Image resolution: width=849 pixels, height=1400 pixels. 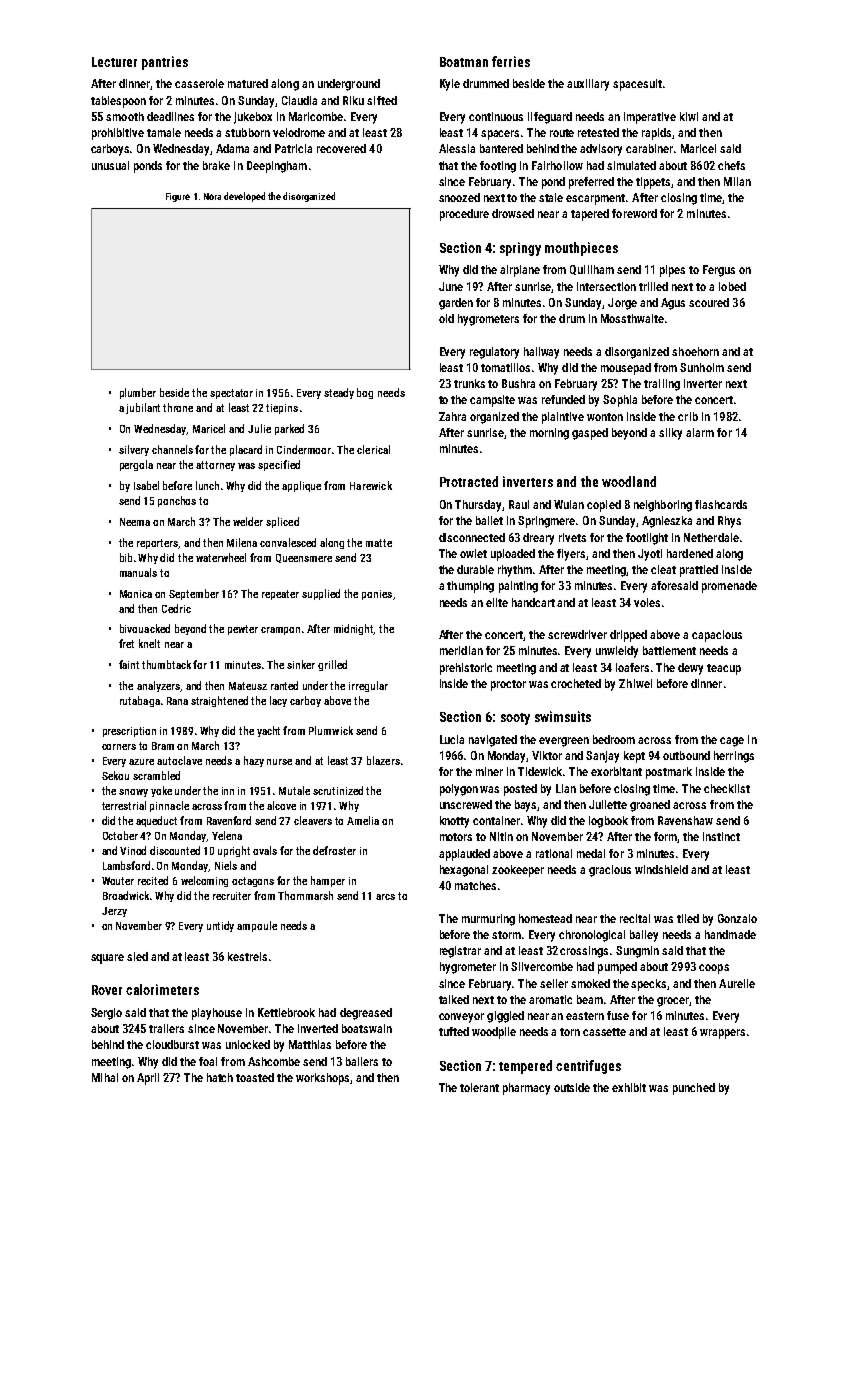 What do you see at coordinates (526, 1089) in the image?
I see `pharmacy` at bounding box center [526, 1089].
